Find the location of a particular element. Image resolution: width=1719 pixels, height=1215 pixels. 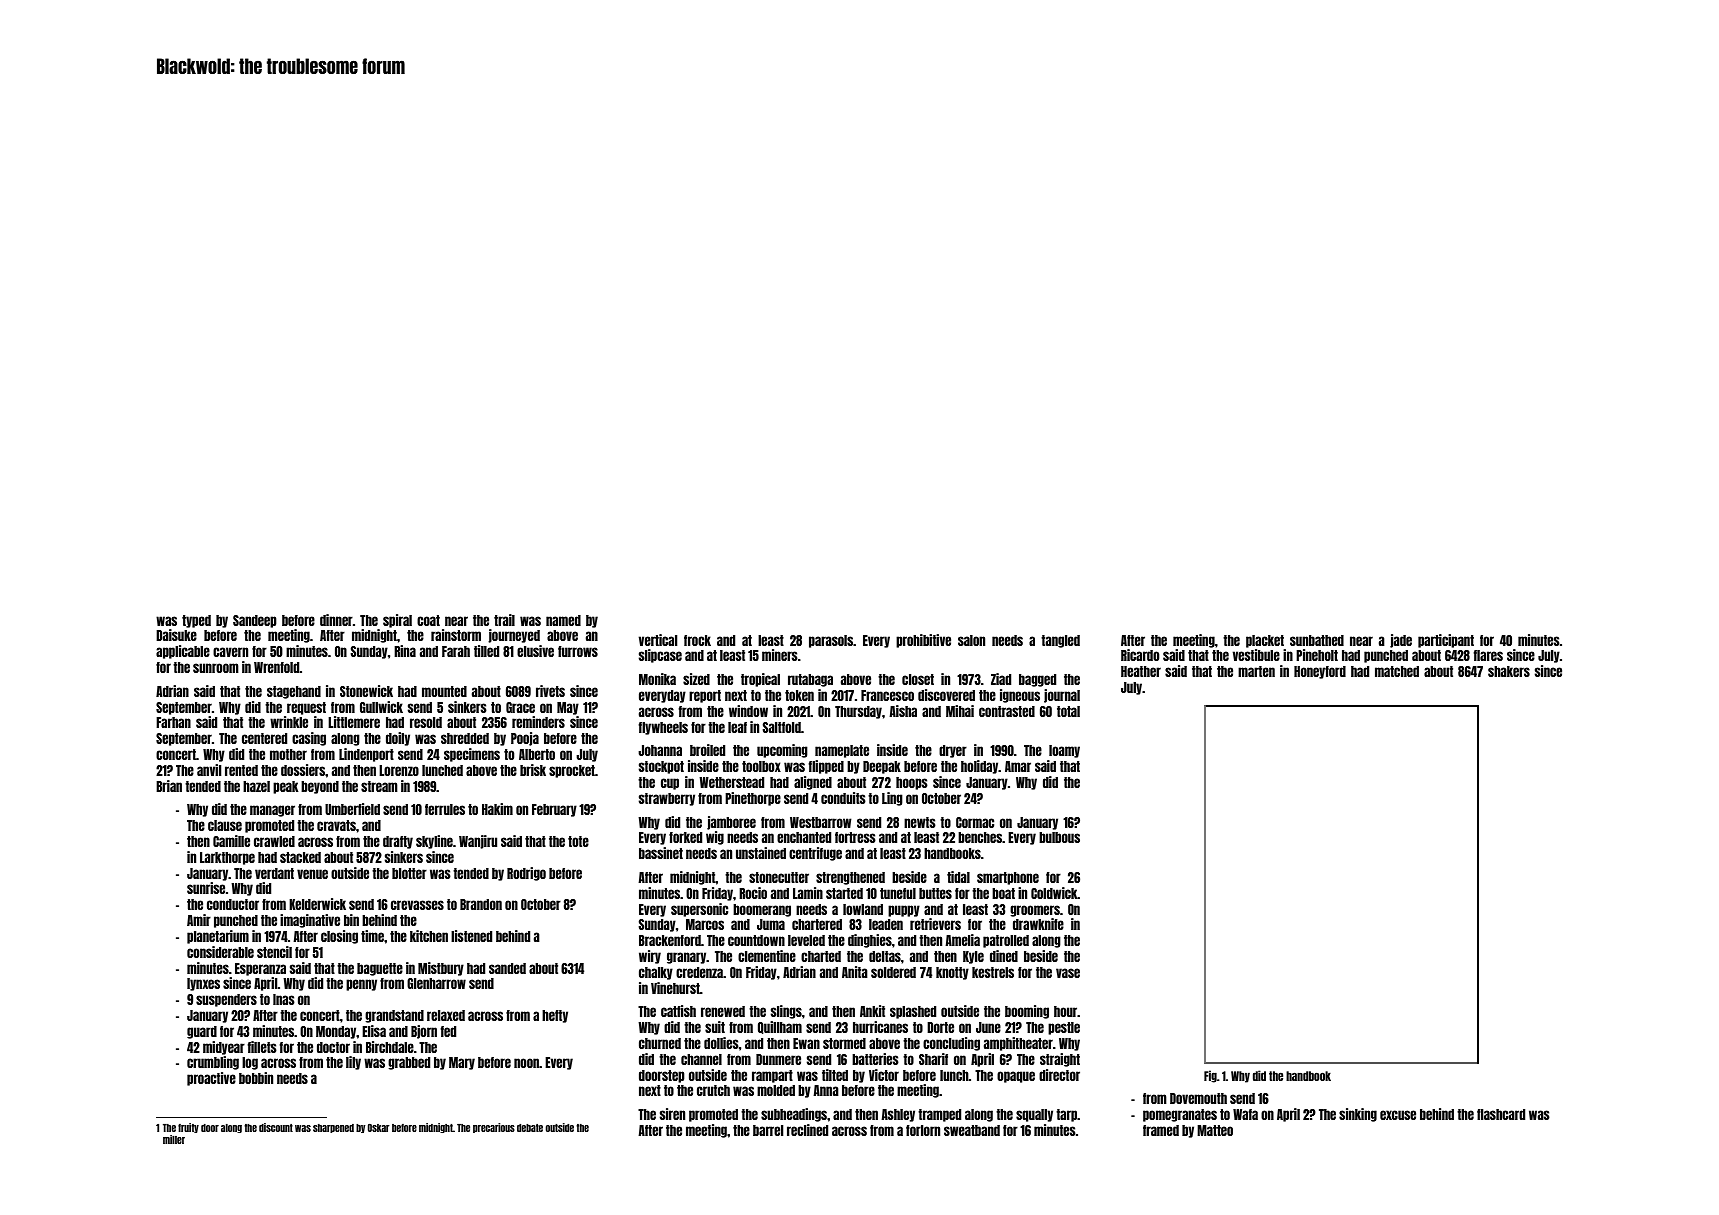

trail is located at coordinates (504, 620).
